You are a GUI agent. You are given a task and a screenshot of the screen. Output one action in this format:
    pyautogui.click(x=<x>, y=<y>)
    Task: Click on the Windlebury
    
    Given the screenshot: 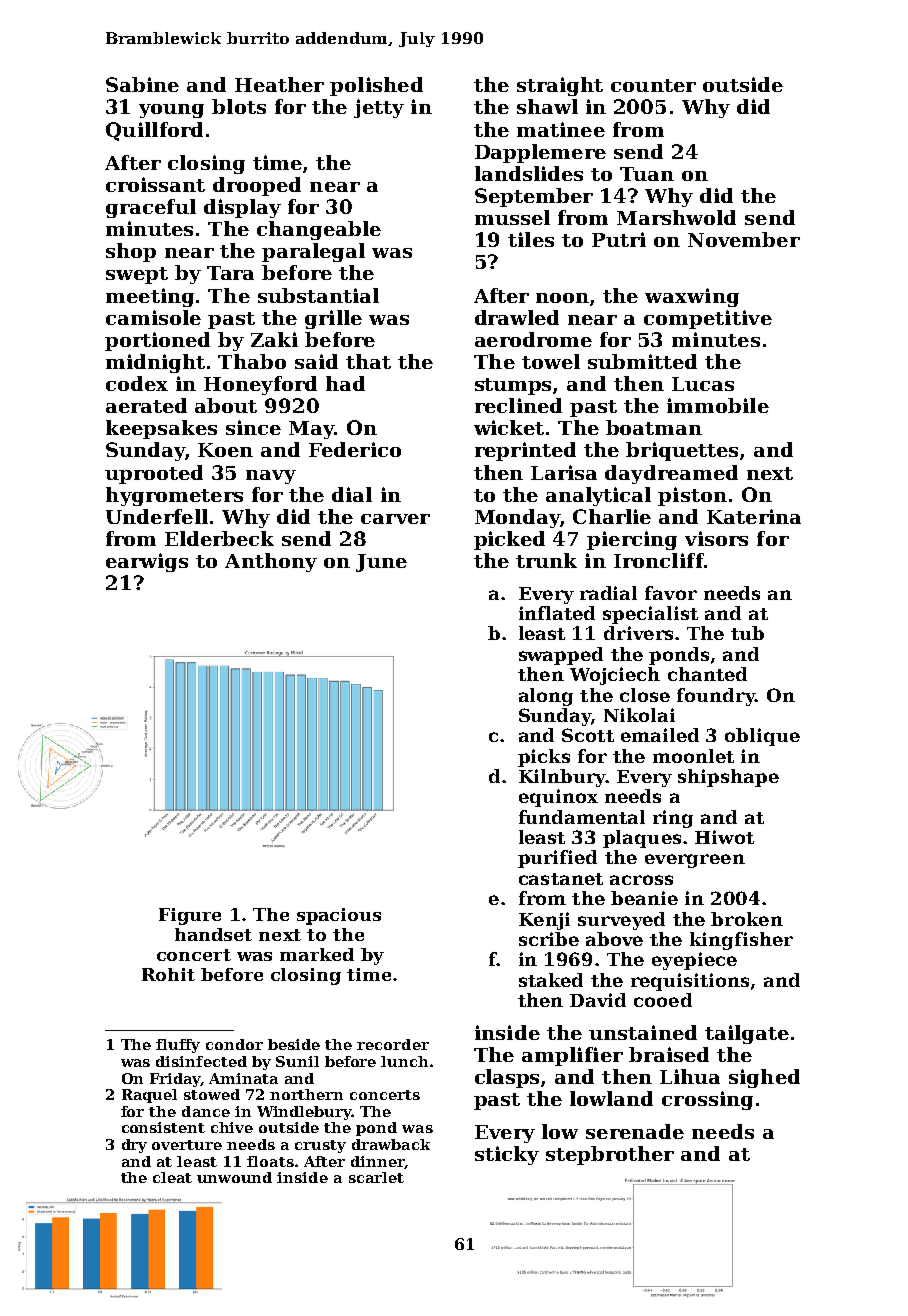 What is the action you would take?
    pyautogui.click(x=304, y=1113)
